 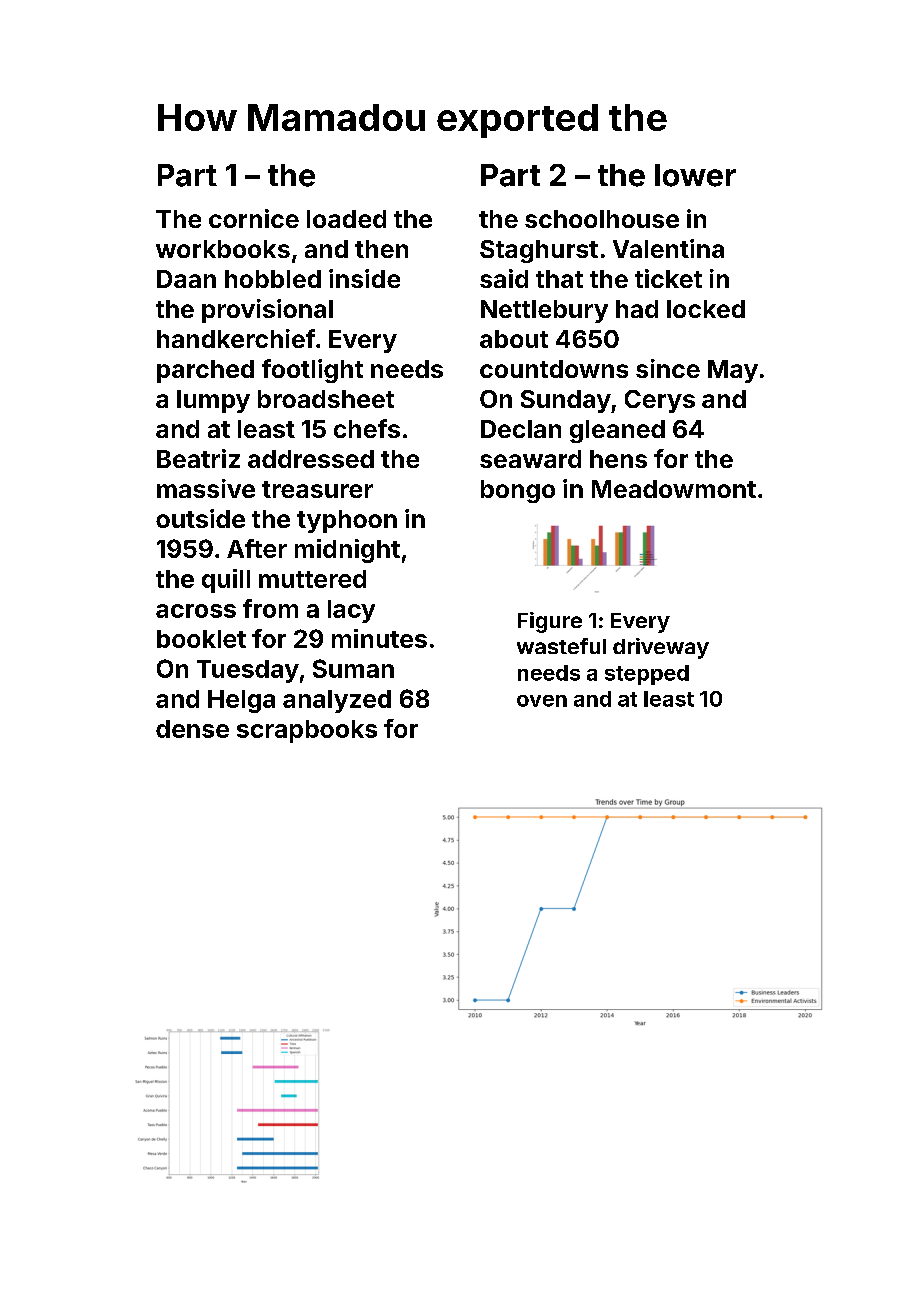 What do you see at coordinates (273, 279) in the image?
I see `hobbled` at bounding box center [273, 279].
